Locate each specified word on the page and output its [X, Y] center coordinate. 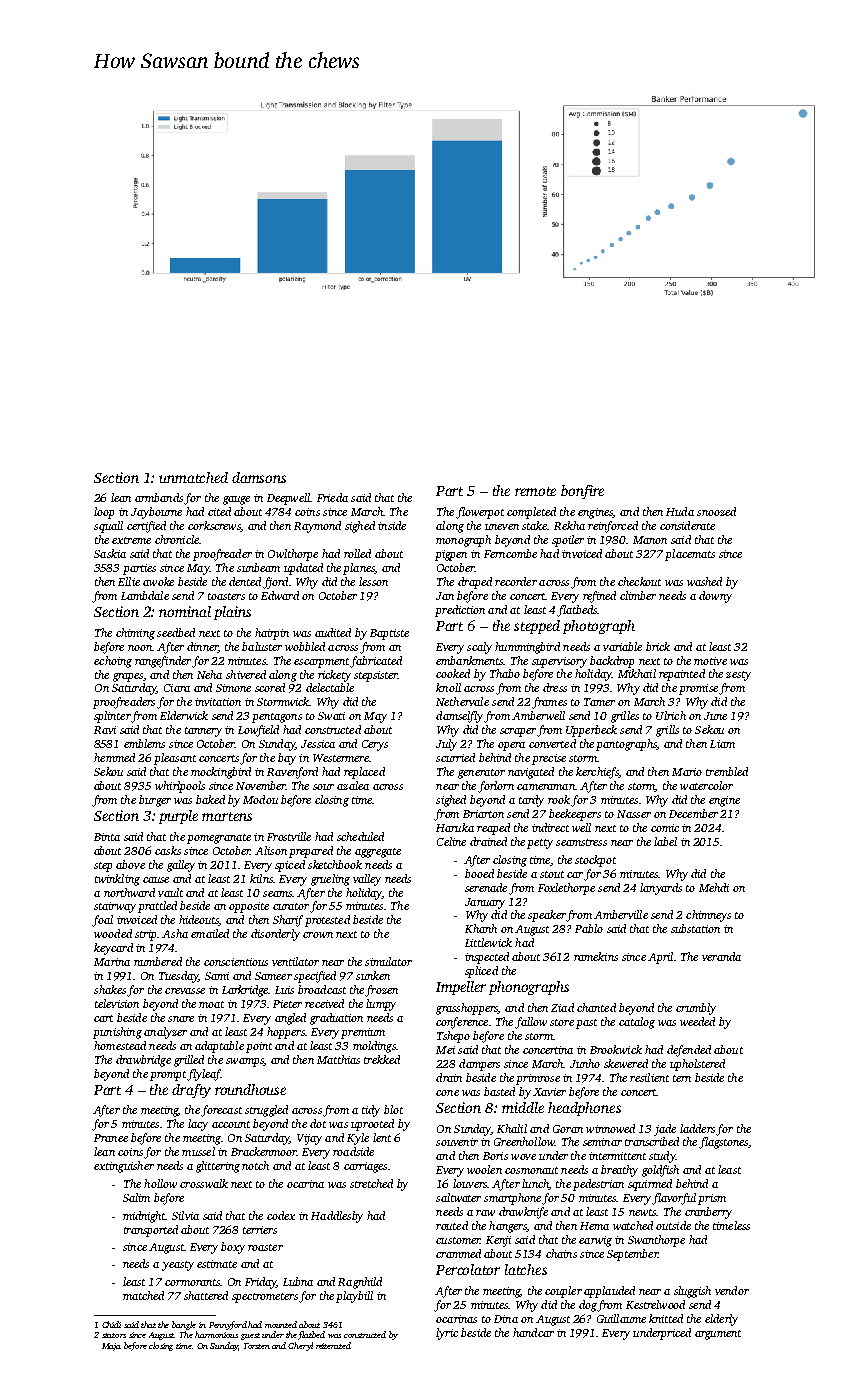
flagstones [723, 1143]
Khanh [481, 928]
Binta [107, 837]
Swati [331, 716]
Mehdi [714, 887]
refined [599, 597]
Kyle [358, 1139]
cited [219, 511]
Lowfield [258, 731]
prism [712, 1199]
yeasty [178, 1266]
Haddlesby [337, 1217]
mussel [198, 1151]
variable [622, 646]
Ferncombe [510, 553]
